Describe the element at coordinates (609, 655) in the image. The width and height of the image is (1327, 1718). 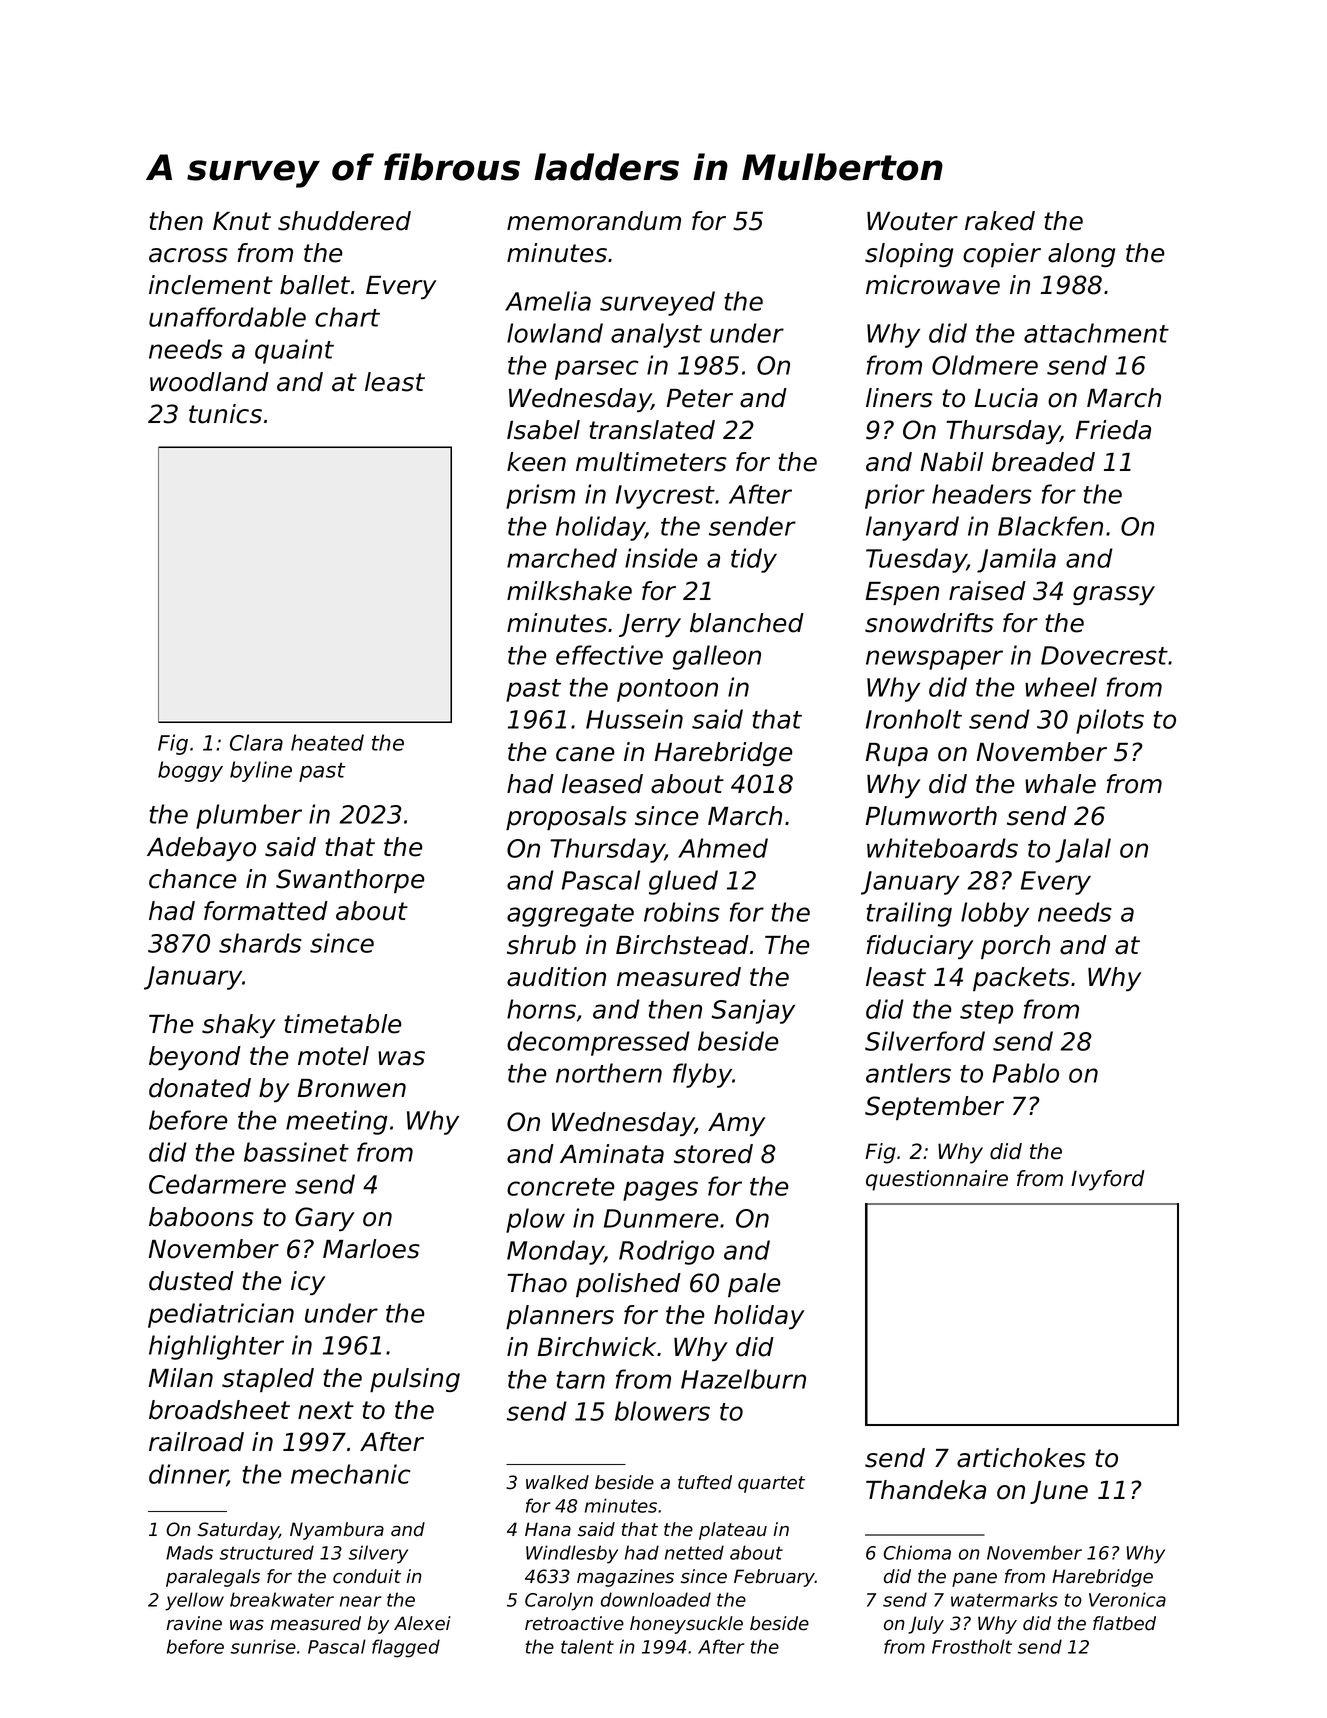
I see `effective` at that location.
